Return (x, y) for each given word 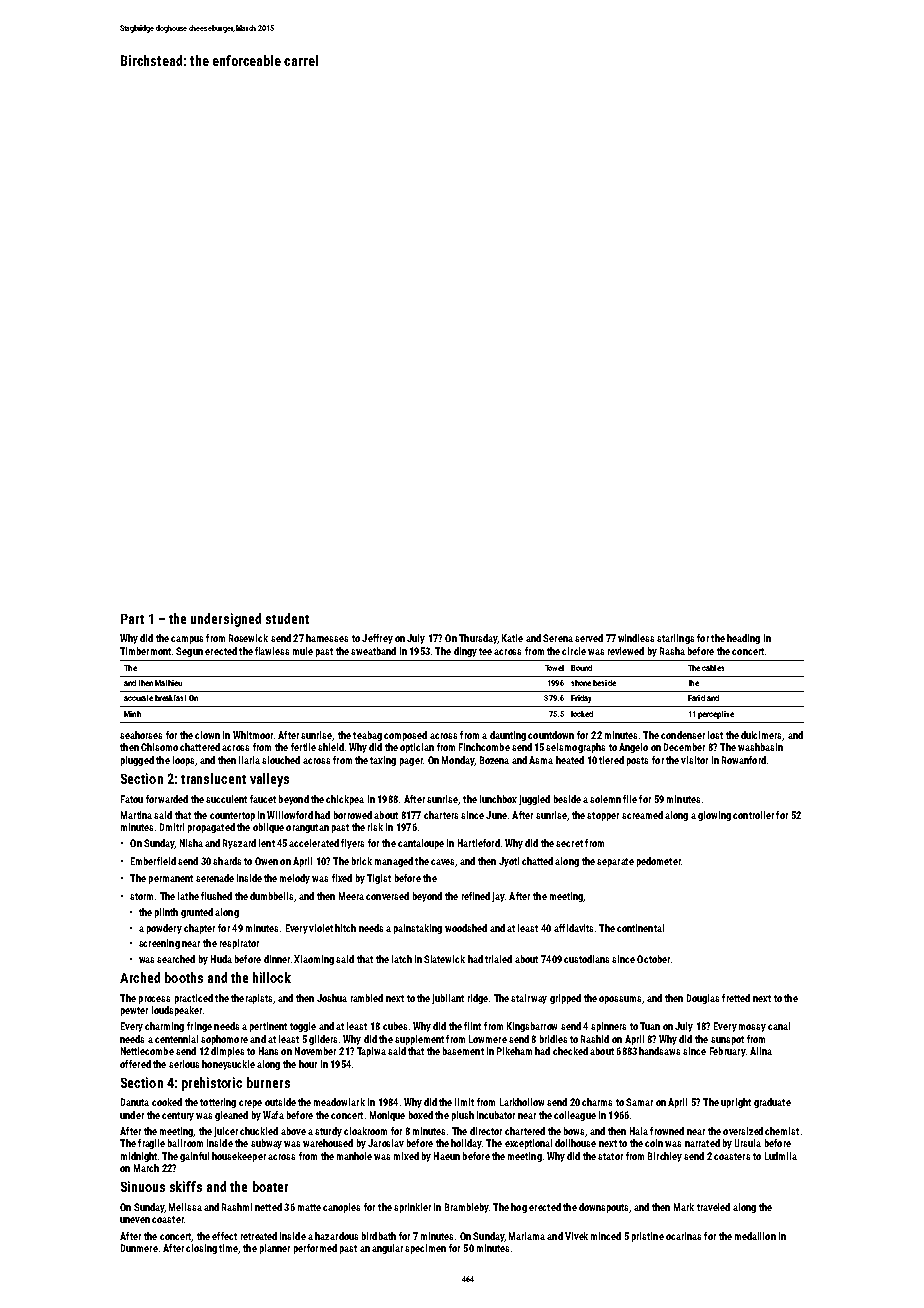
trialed (498, 959)
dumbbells (271, 896)
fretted (736, 998)
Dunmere (139, 1248)
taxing (383, 761)
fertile (303, 747)
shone (581, 683)
